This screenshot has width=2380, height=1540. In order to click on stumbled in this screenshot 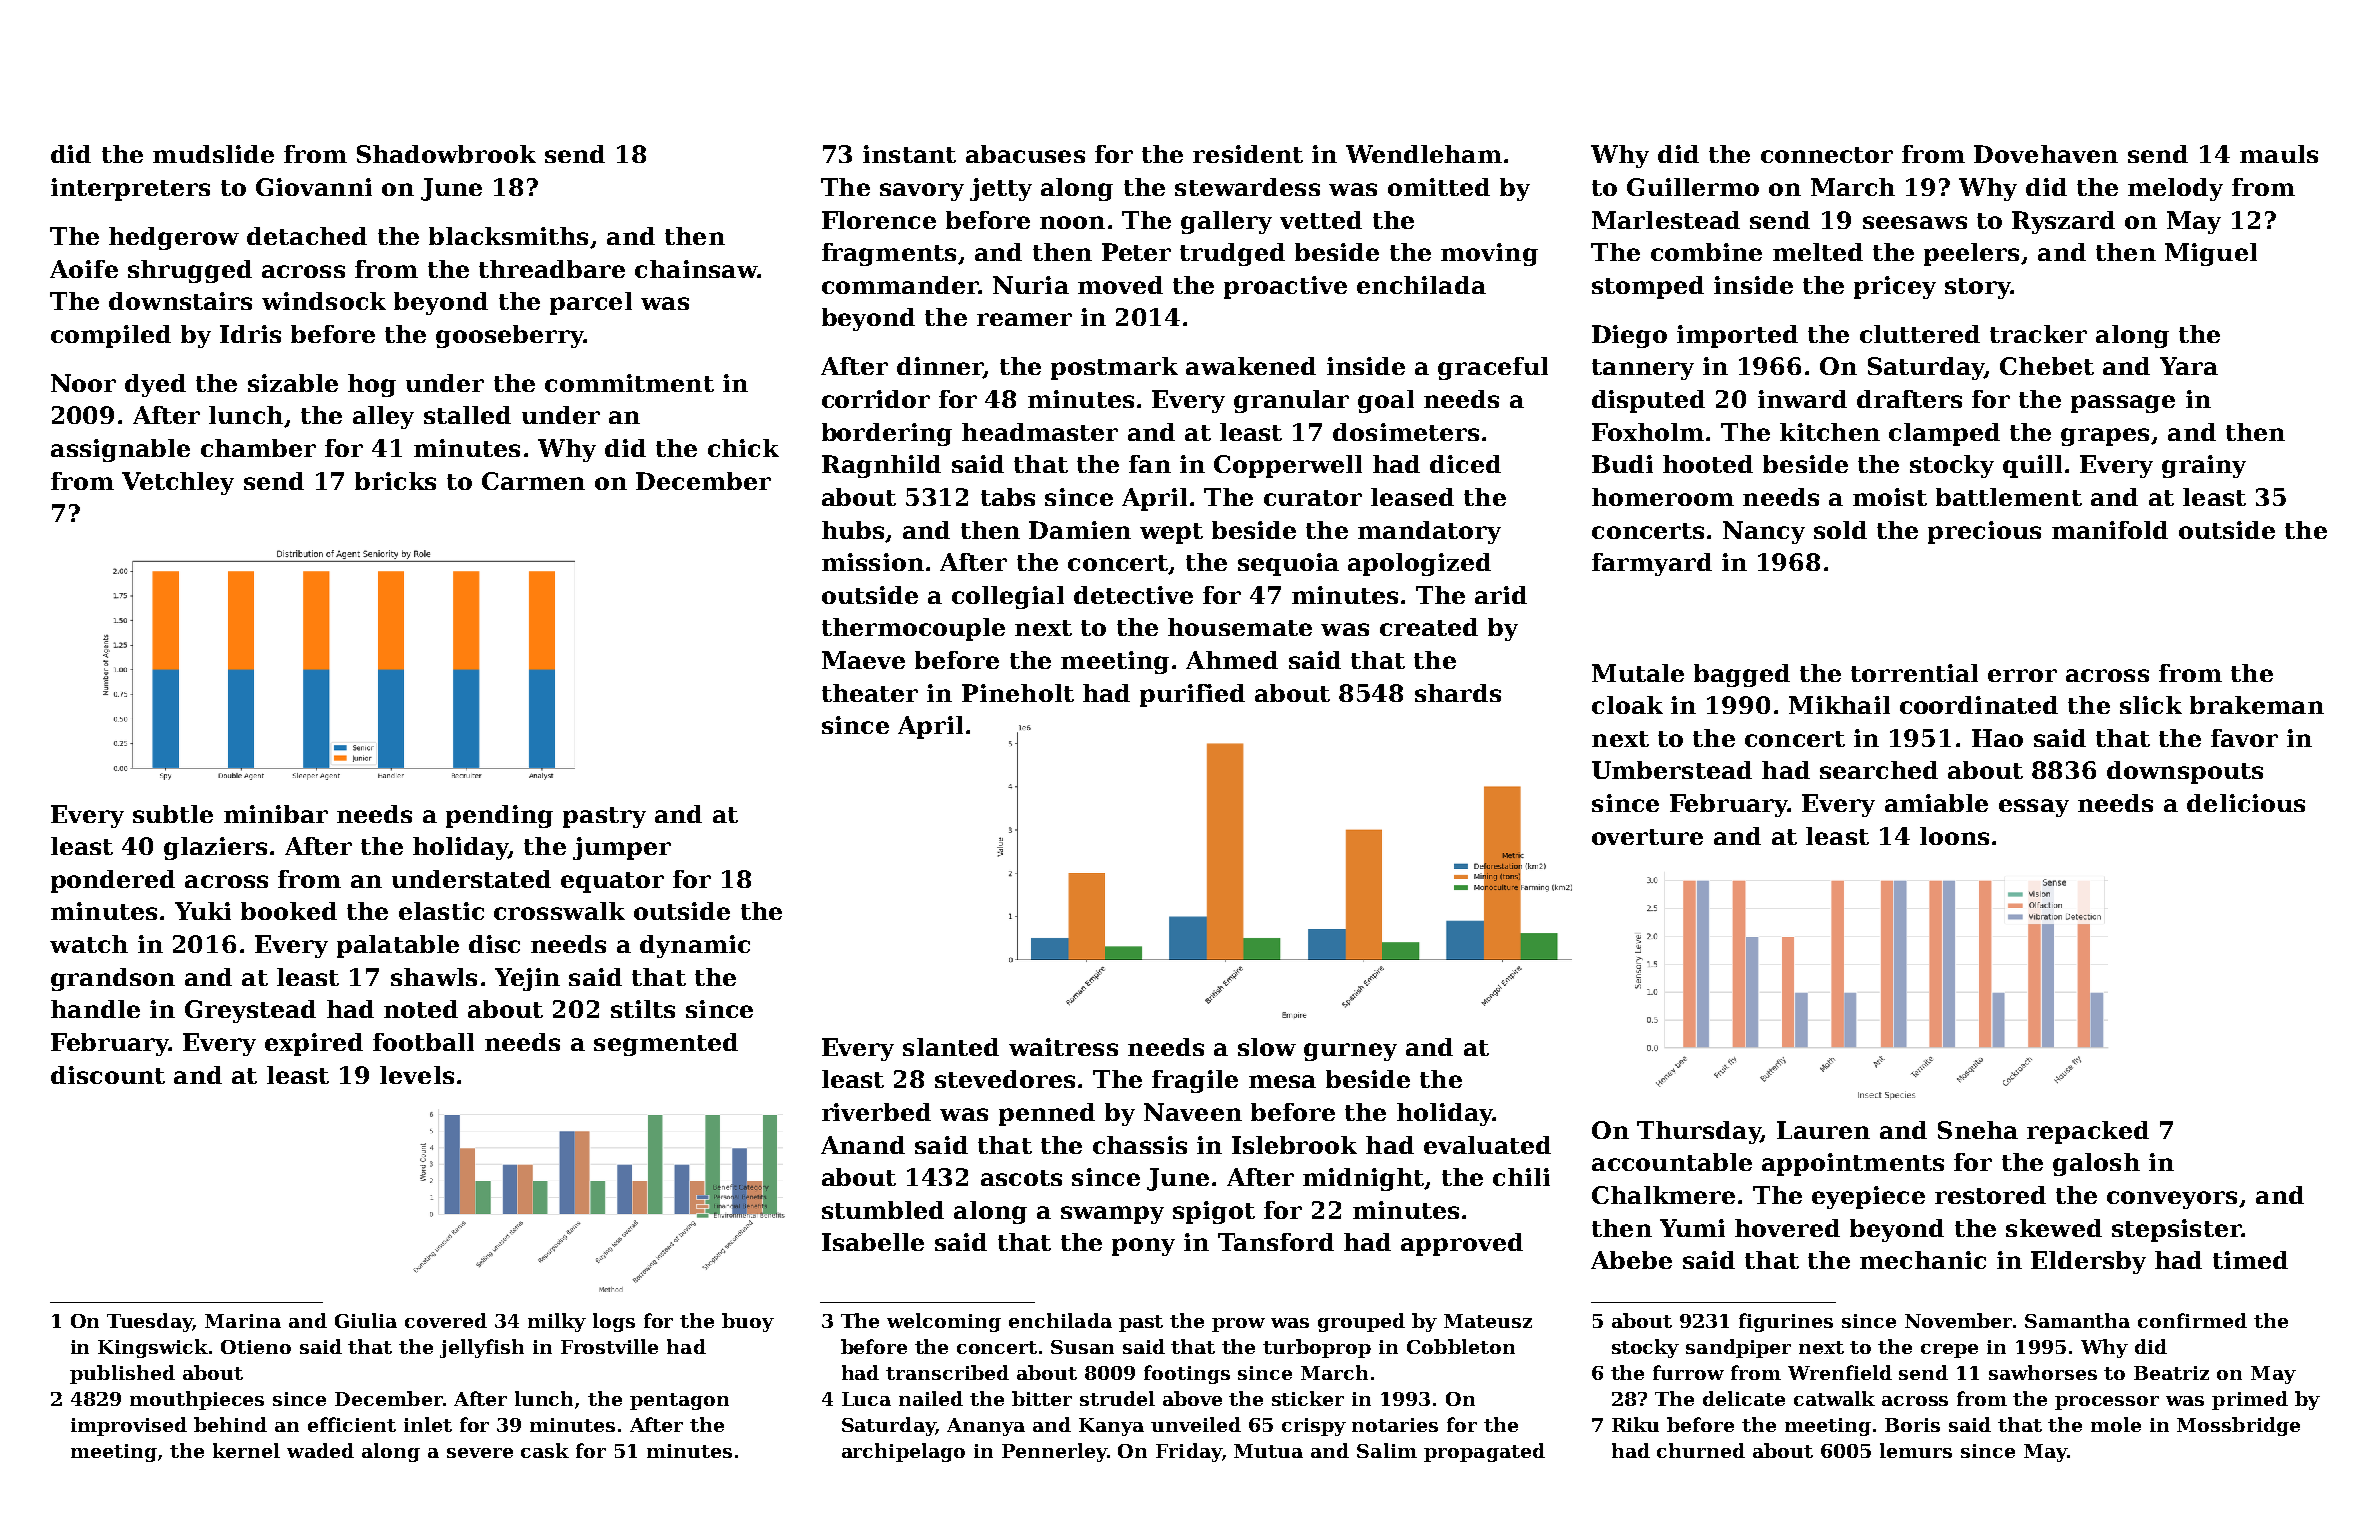, I will do `click(883, 1210)`.
